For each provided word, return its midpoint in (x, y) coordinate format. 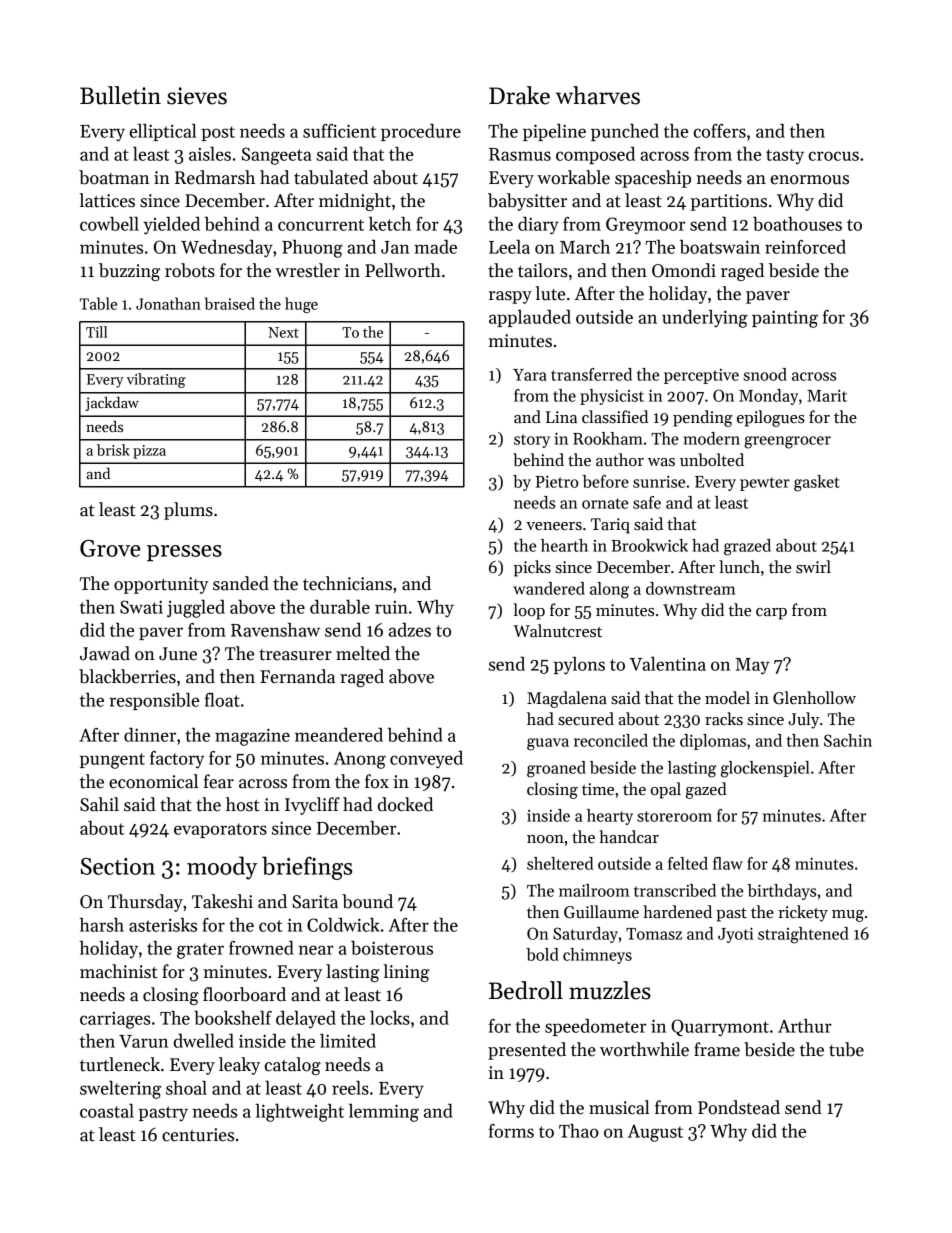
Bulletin (120, 95)
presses (184, 553)
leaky (239, 1066)
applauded (530, 318)
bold (542, 954)
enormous (810, 180)
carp (771, 614)
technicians (347, 583)
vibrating (156, 380)
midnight (355, 202)
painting (785, 319)
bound (367, 901)
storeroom (674, 816)
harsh (102, 925)
